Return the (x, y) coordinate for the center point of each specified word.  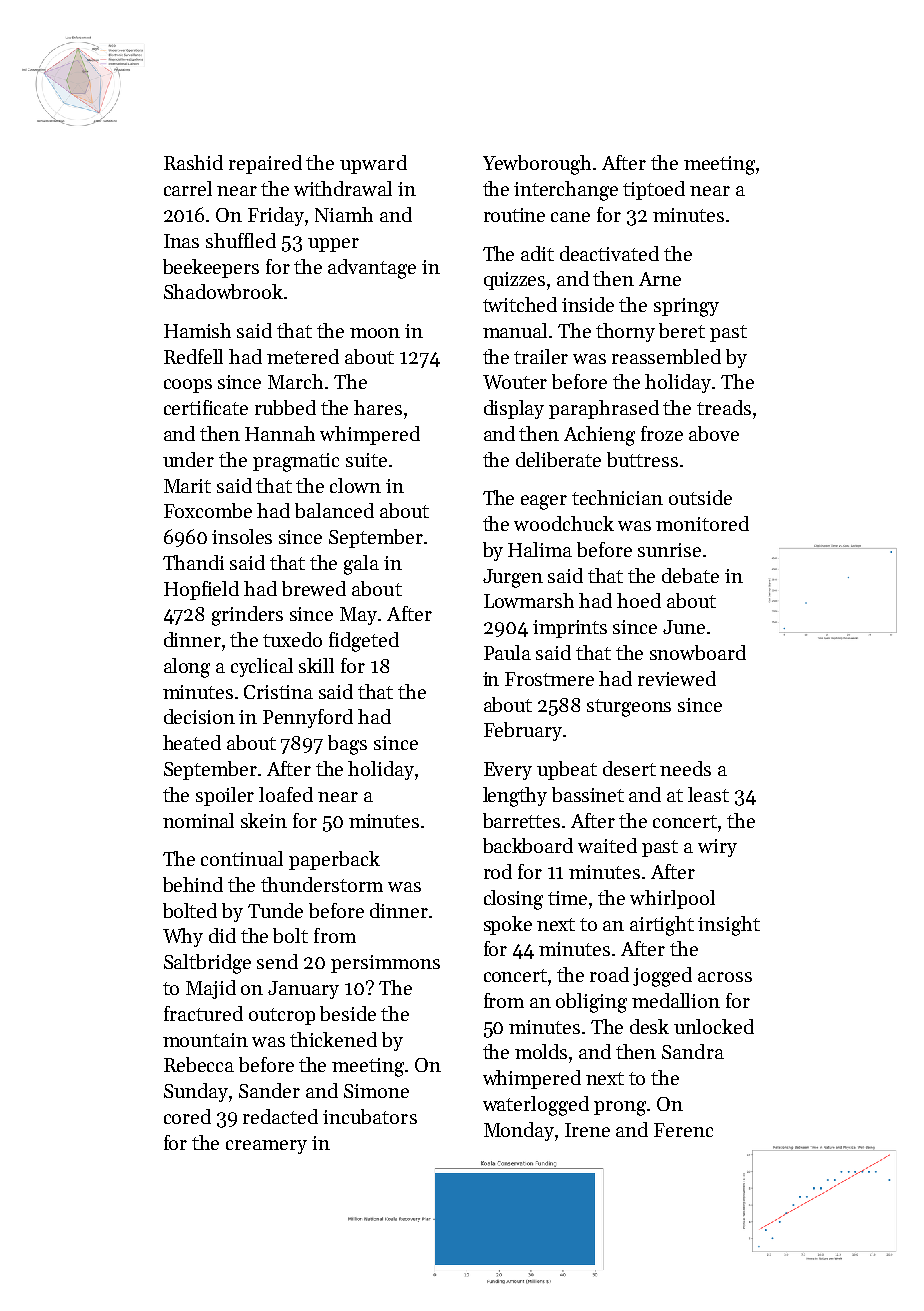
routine (514, 215)
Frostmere (549, 679)
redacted (280, 1116)
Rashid (193, 162)
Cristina (278, 692)
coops (188, 386)
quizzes (514, 281)
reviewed (677, 678)
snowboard (698, 652)
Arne (660, 279)
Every (508, 771)
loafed (286, 794)
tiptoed (654, 190)
